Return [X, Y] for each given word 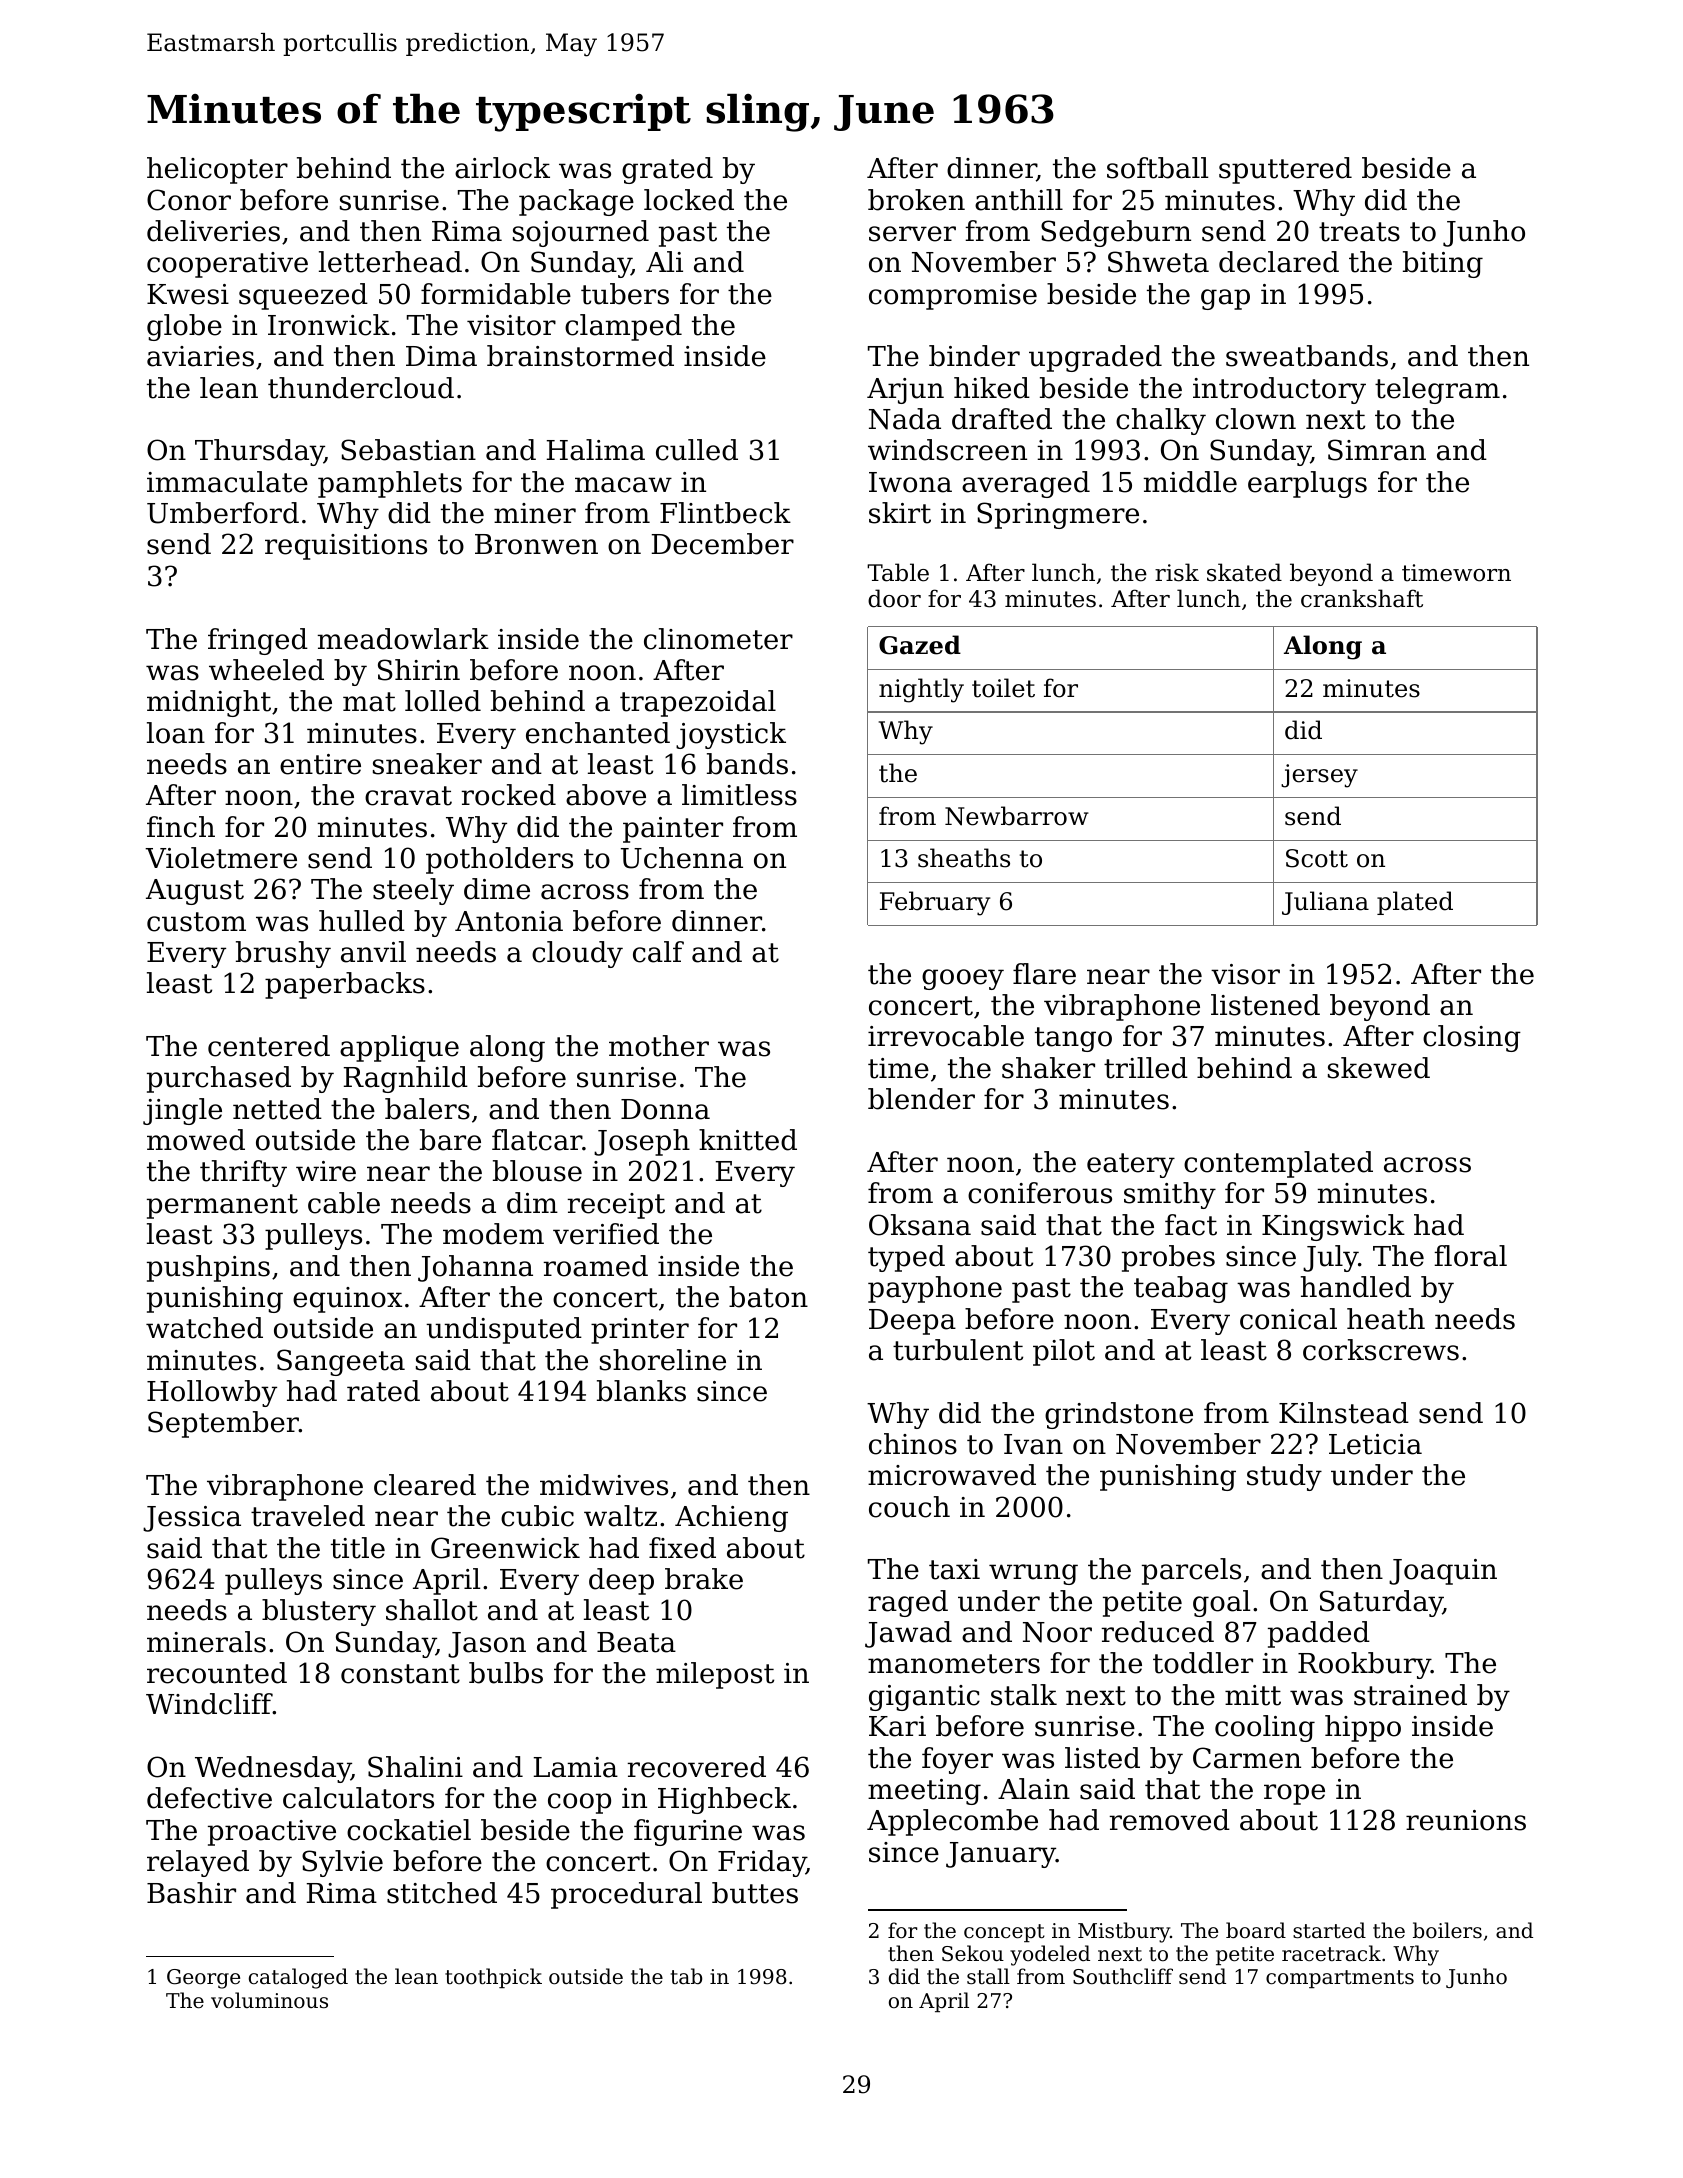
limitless [739, 795]
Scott [1317, 858]
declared [1279, 262]
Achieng [731, 1518]
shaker [1048, 1068]
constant [400, 1674]
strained [1410, 1695]
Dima [441, 356]
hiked [992, 388]
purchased [219, 1079]
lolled [443, 701]
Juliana [1325, 903]
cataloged [298, 1978]
